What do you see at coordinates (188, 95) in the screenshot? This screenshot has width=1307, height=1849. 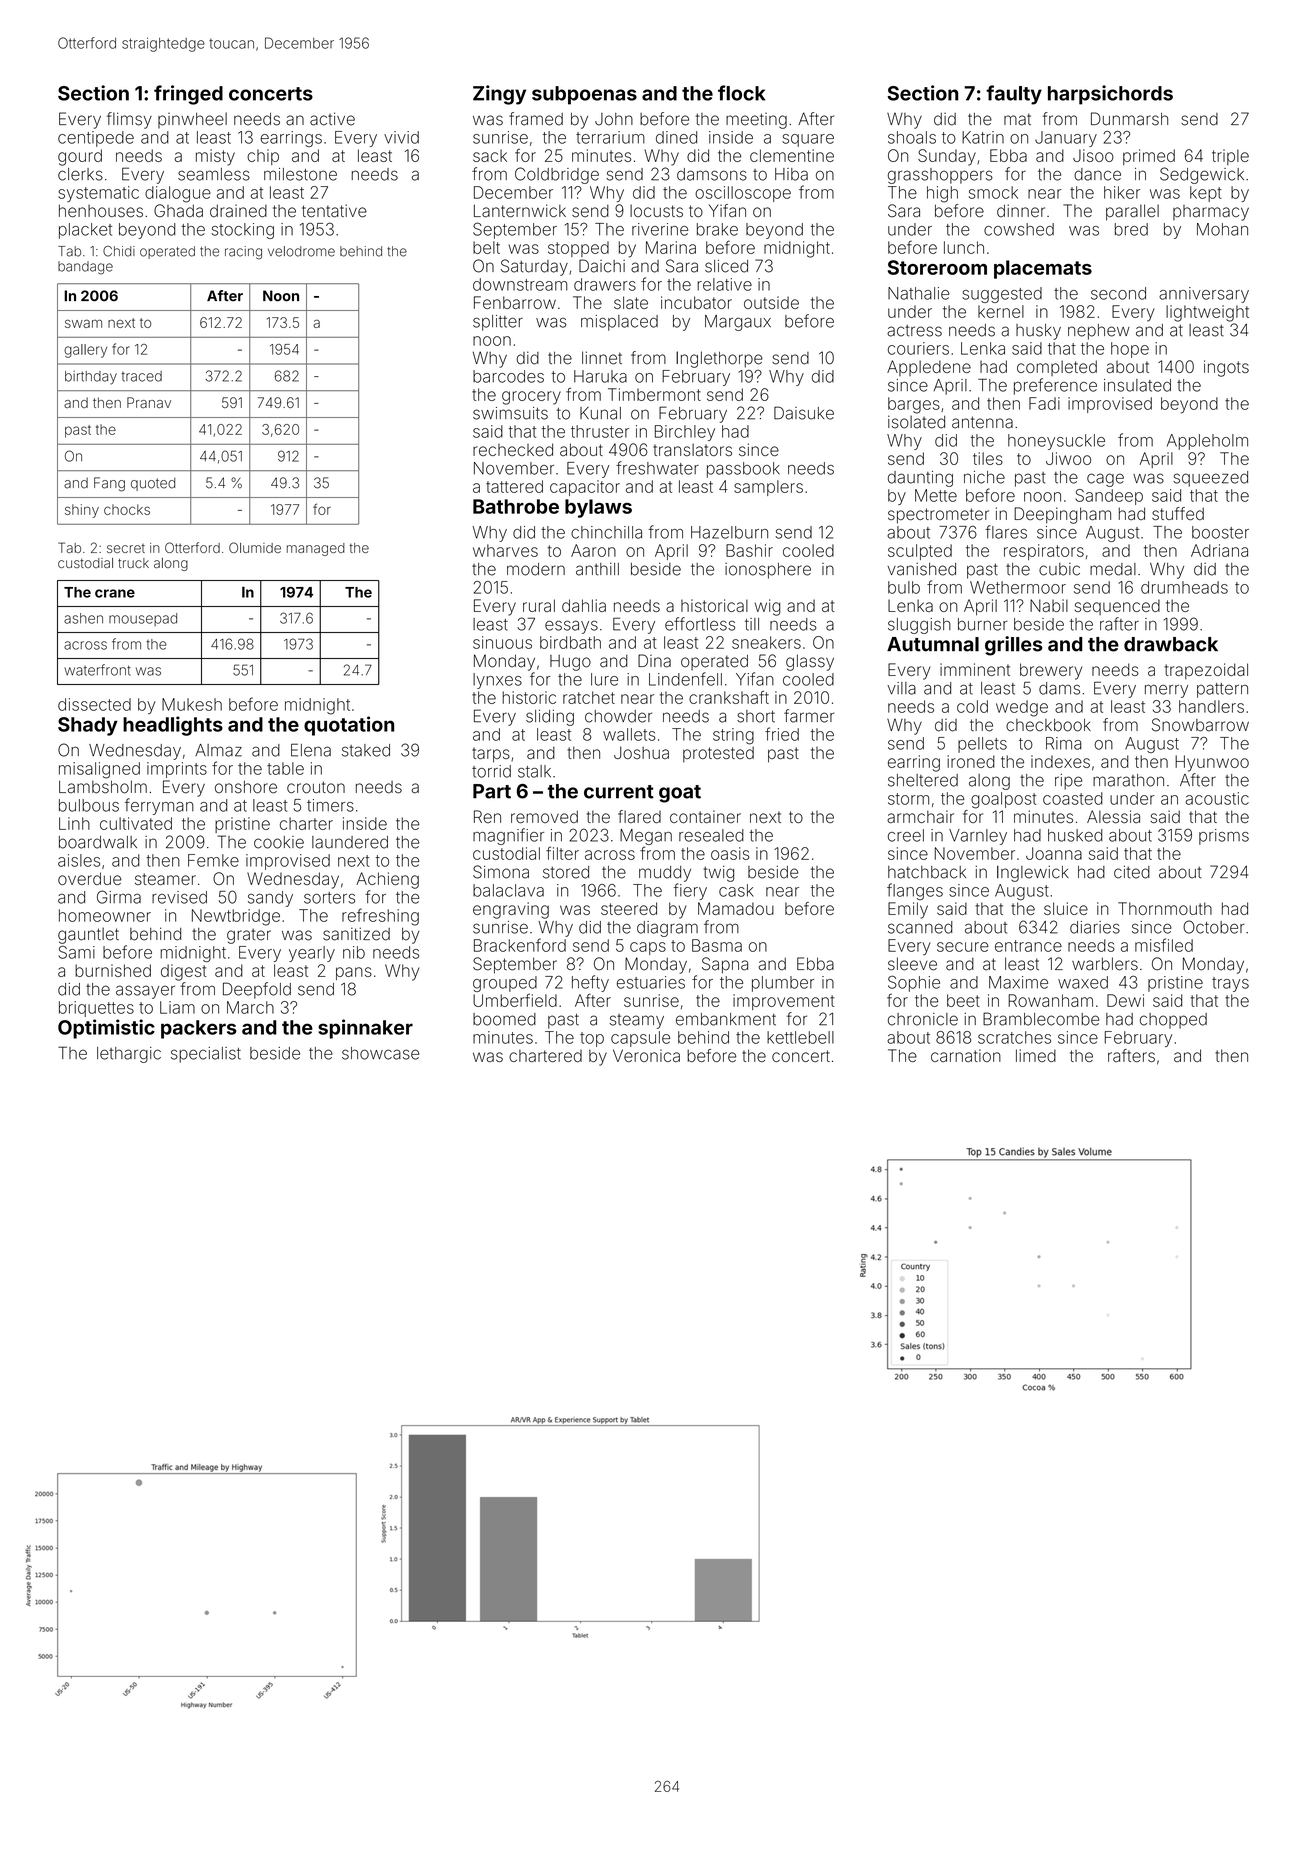 I see `fringed` at bounding box center [188, 95].
